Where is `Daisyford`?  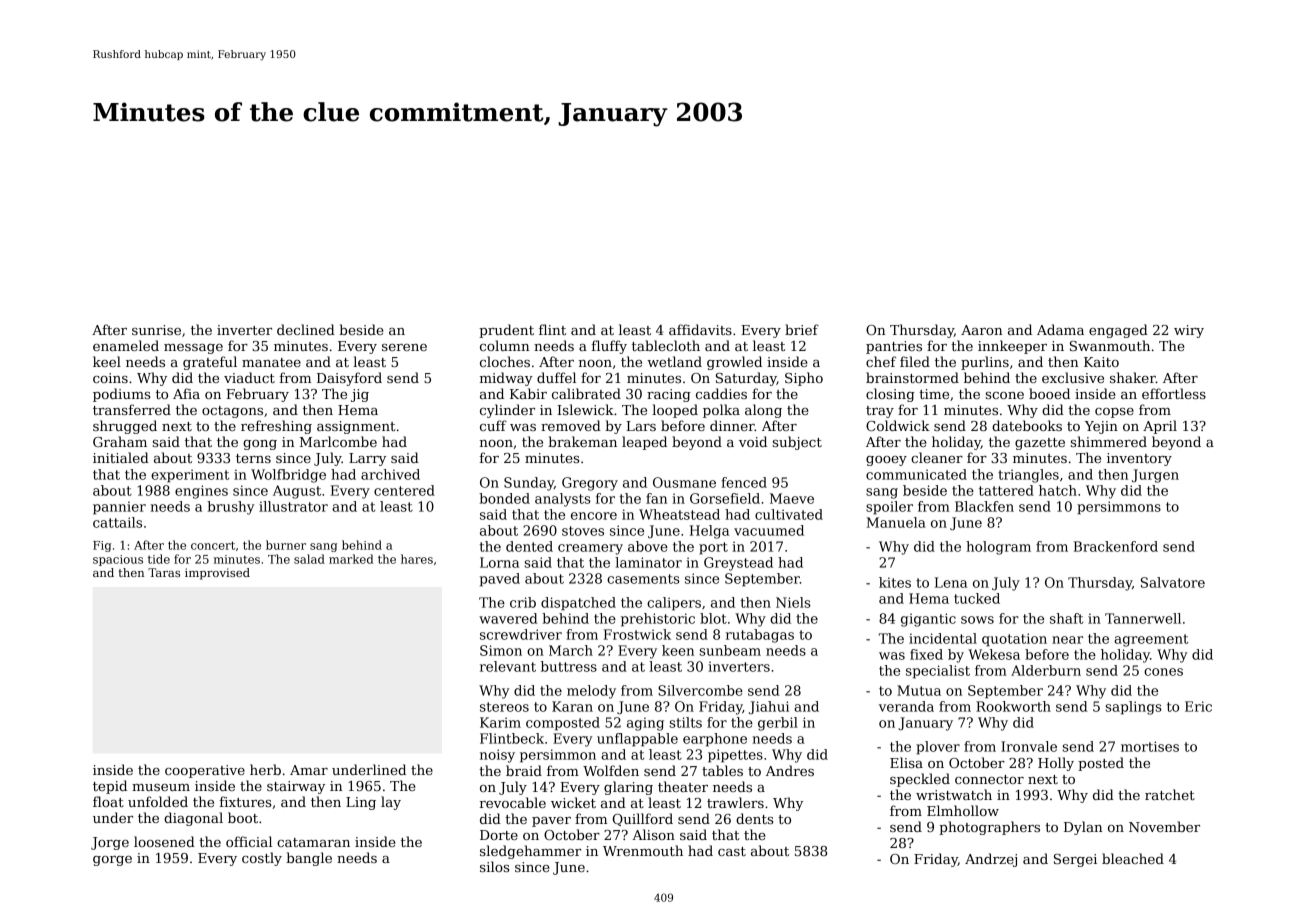 Daisyford is located at coordinates (349, 379).
